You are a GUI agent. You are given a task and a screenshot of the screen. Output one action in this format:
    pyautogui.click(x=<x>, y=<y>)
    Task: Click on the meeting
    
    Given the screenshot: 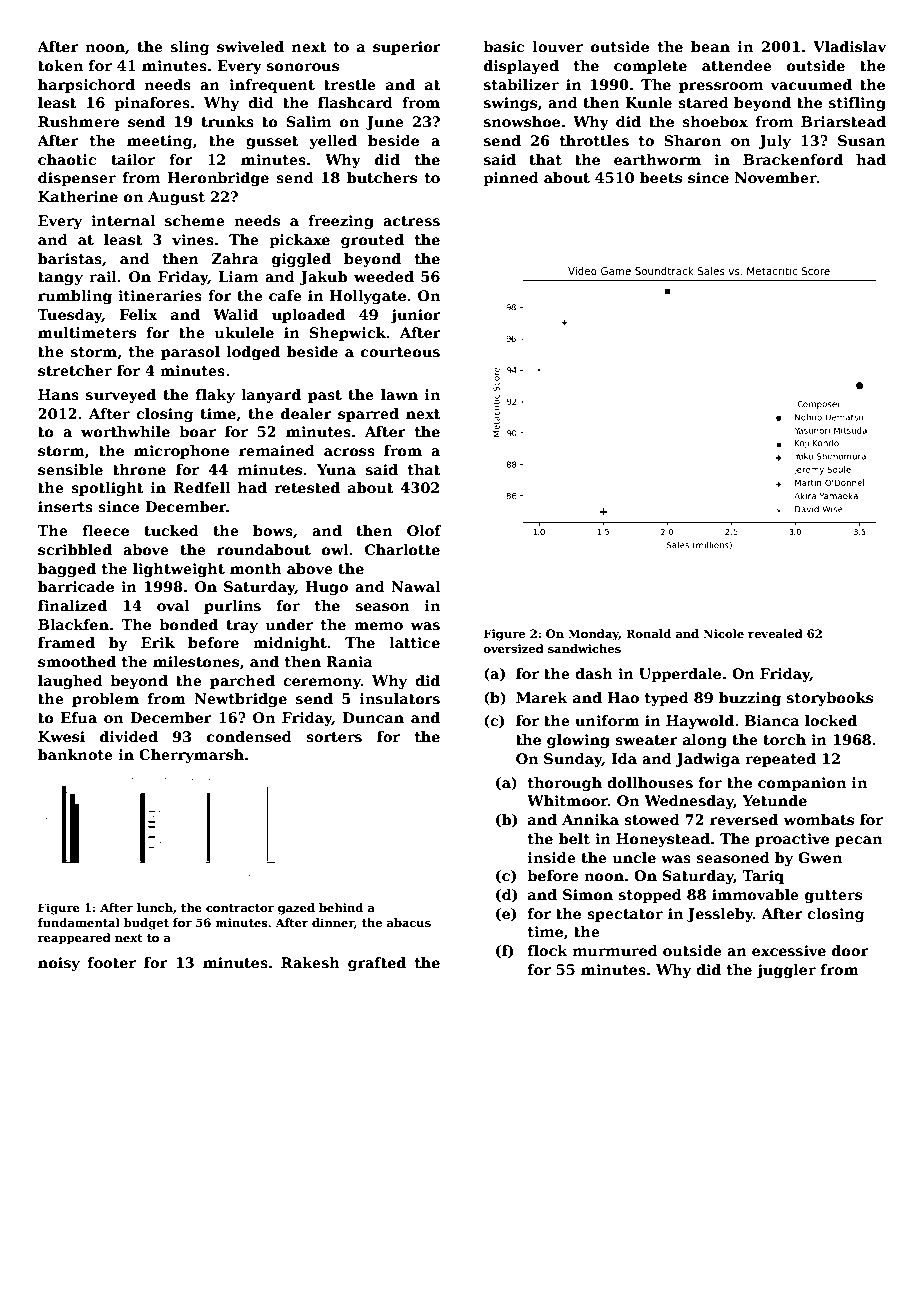 What is the action you would take?
    pyautogui.click(x=159, y=142)
